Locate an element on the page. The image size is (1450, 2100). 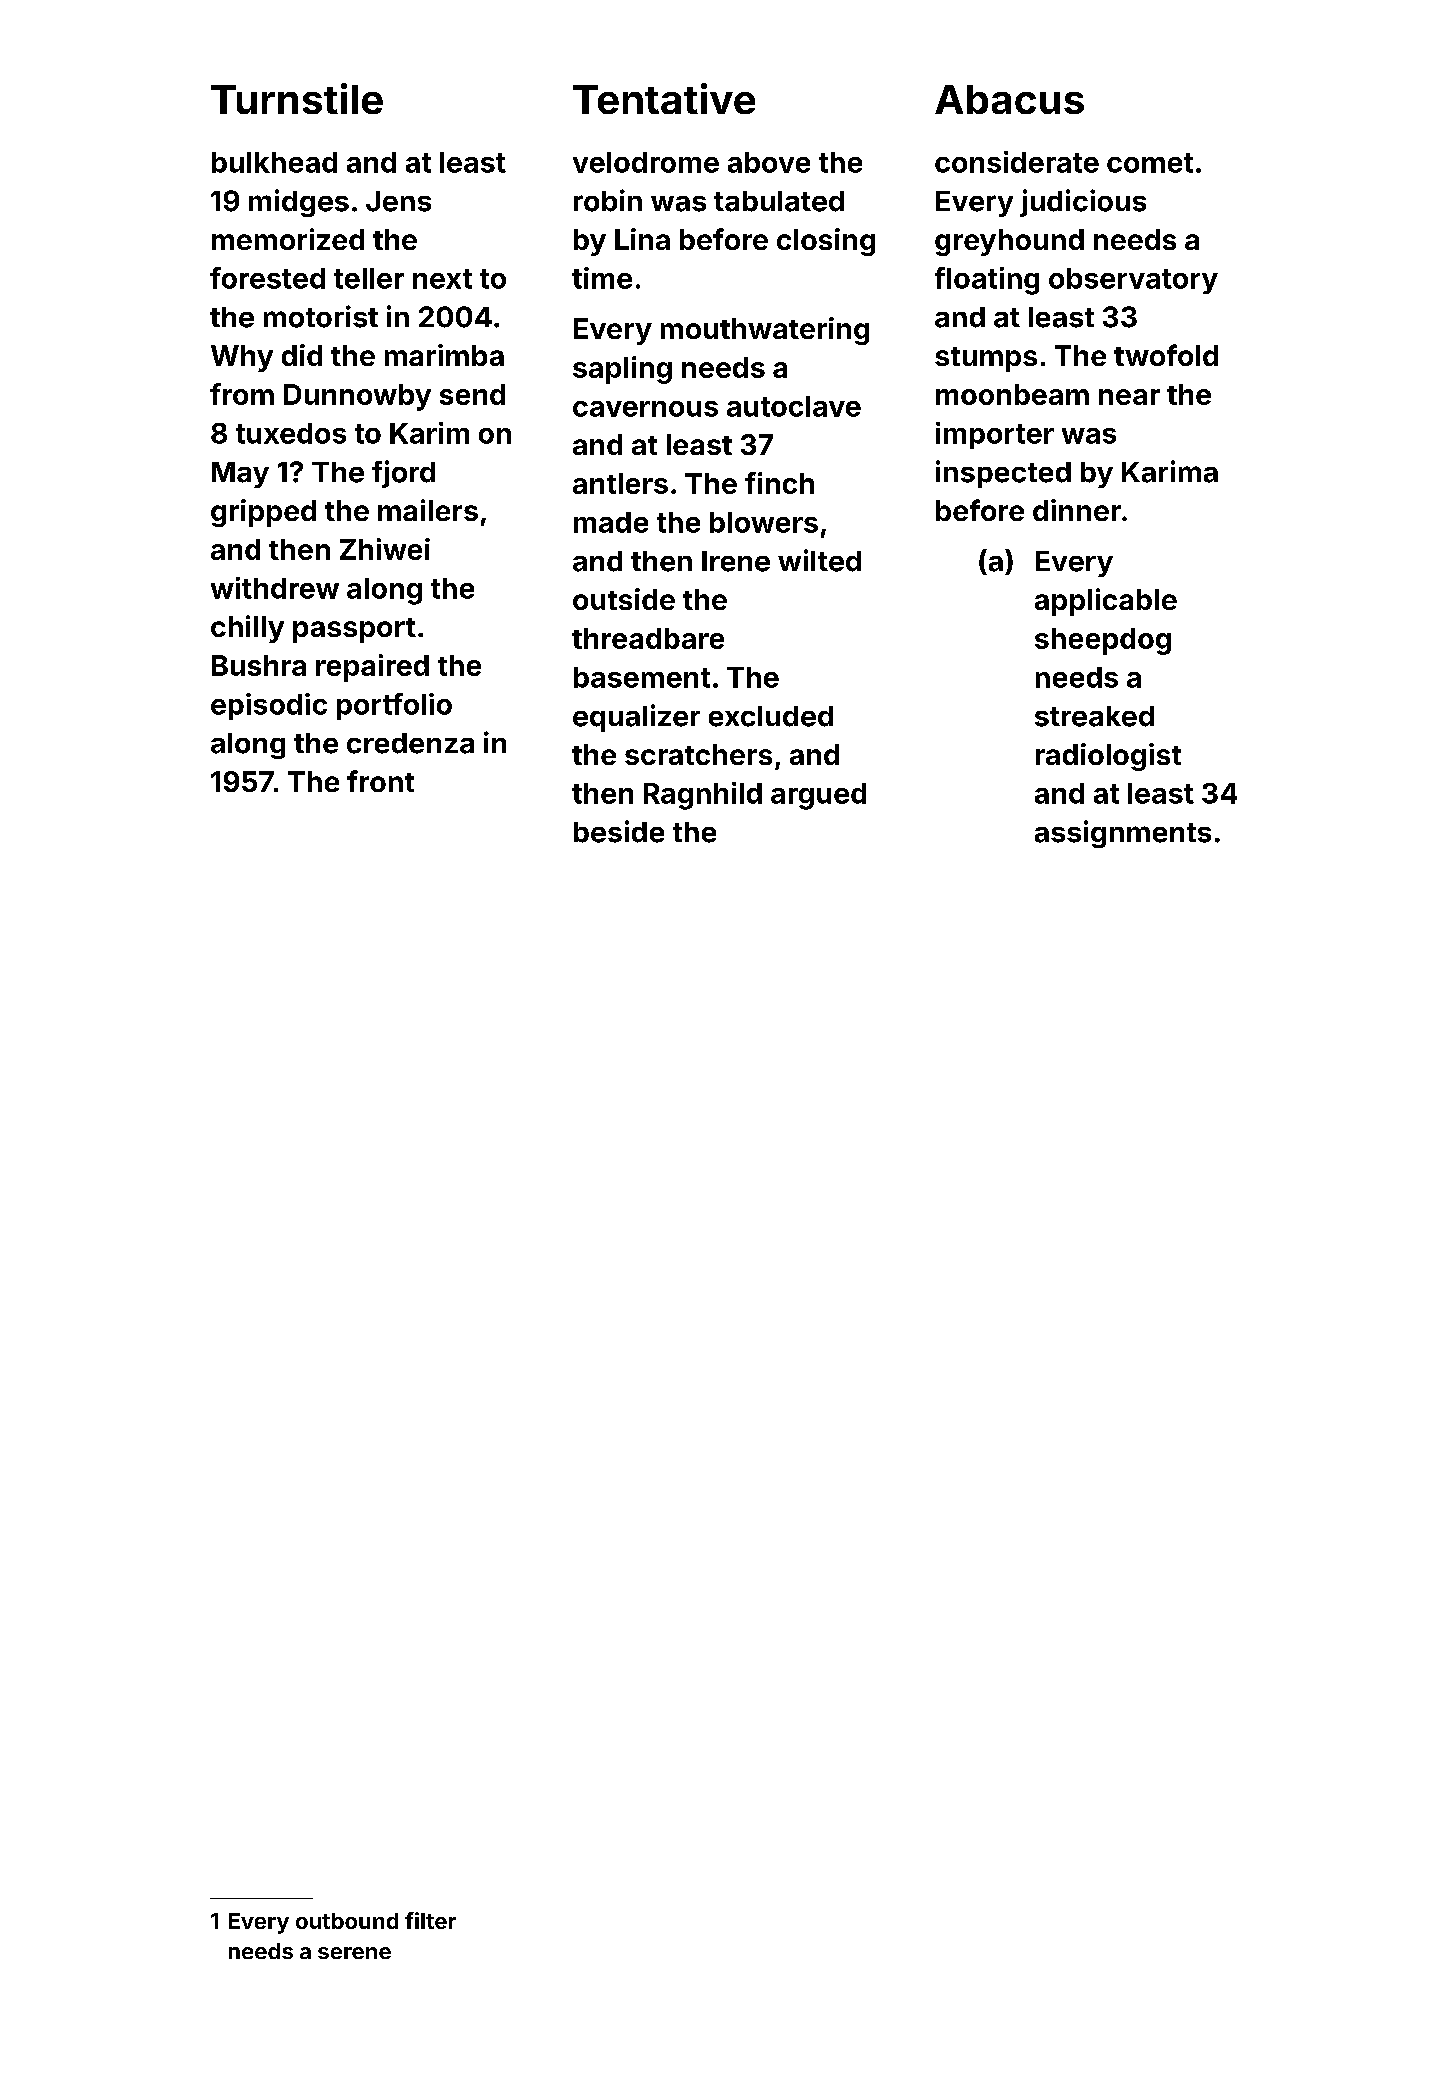
Why is located at coordinates (242, 358).
